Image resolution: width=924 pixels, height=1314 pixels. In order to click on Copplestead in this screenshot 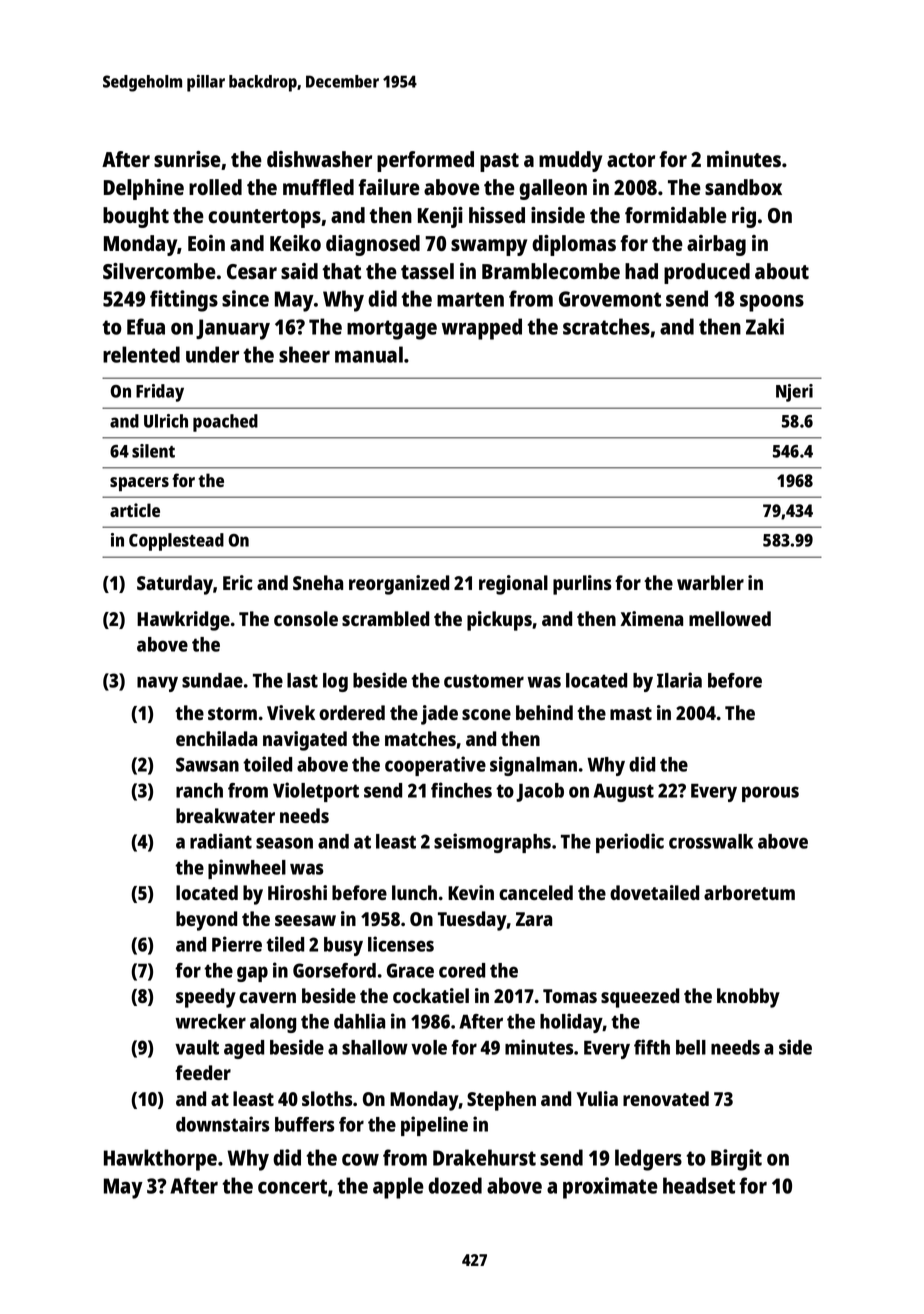, I will do `click(176, 542)`.
